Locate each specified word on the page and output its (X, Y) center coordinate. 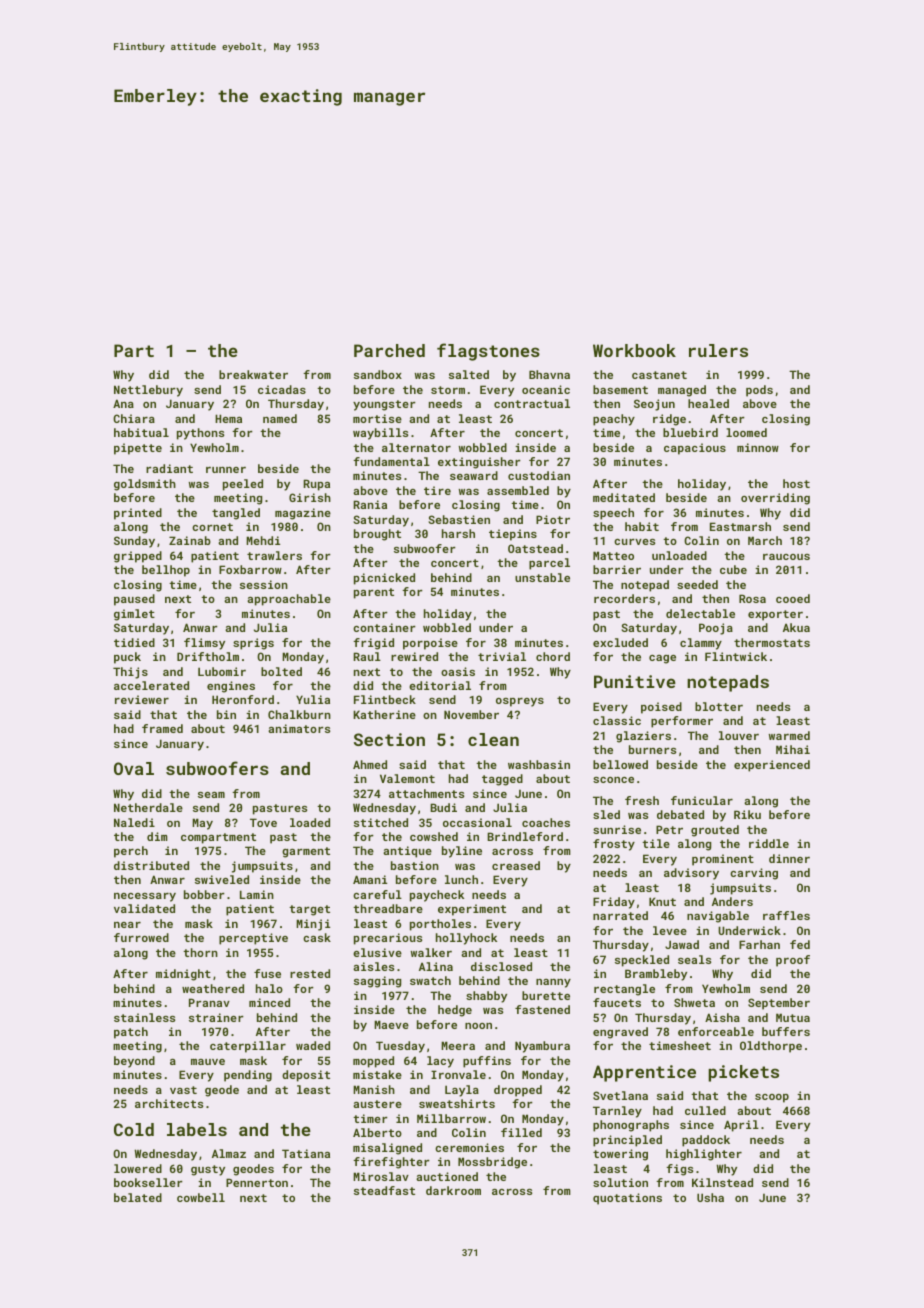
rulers (718, 350)
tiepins (513, 535)
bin (226, 714)
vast (183, 1090)
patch (131, 1033)
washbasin (539, 764)
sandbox (378, 374)
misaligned (387, 1149)
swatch (430, 980)
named (280, 418)
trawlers (274, 555)
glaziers (643, 737)
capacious (695, 449)
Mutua (793, 1017)
